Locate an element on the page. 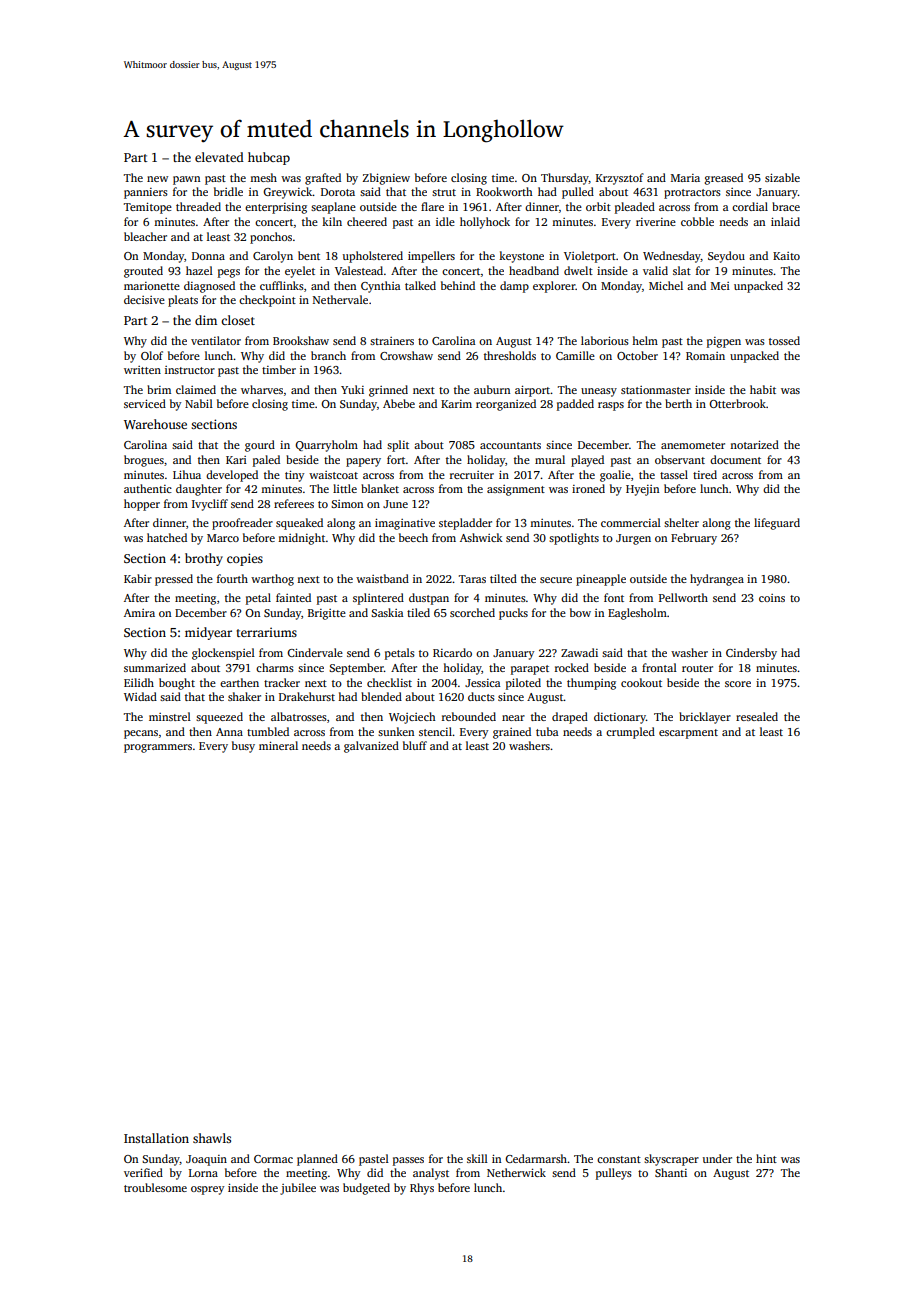 The width and height of the document is (924, 1308). Jurgen is located at coordinates (633, 539).
